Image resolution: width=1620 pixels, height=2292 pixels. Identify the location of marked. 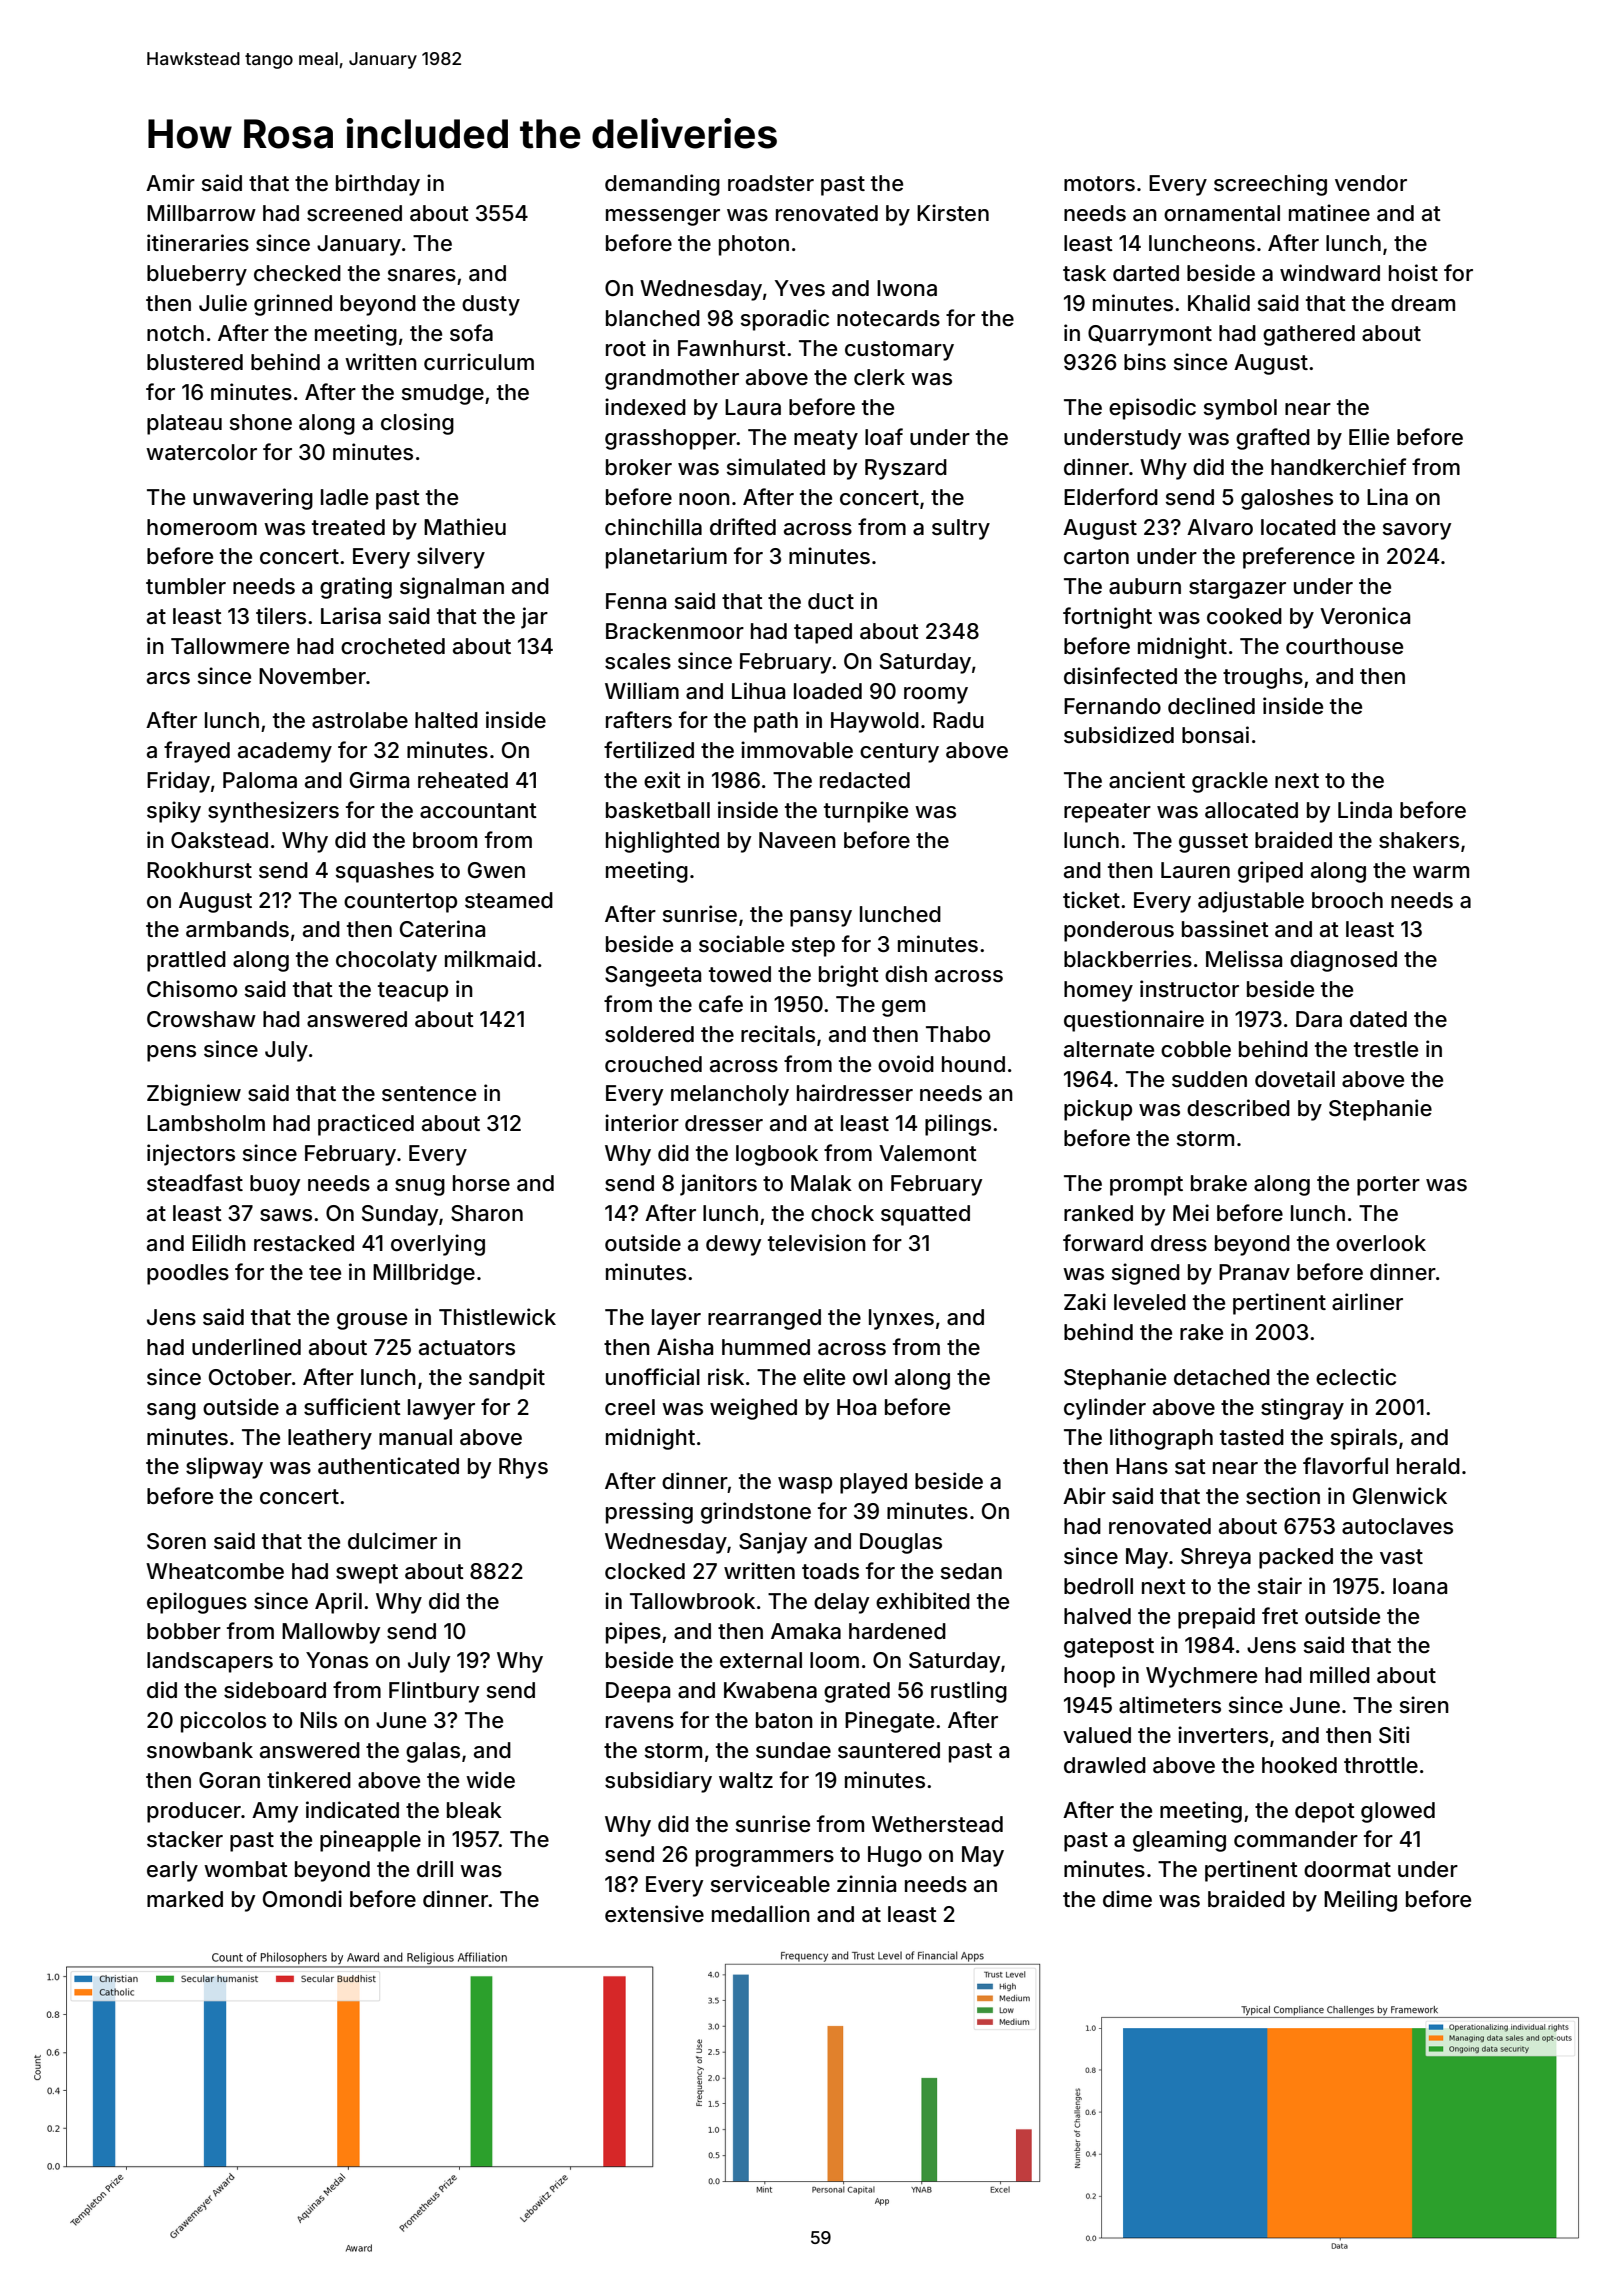
(185, 1899).
